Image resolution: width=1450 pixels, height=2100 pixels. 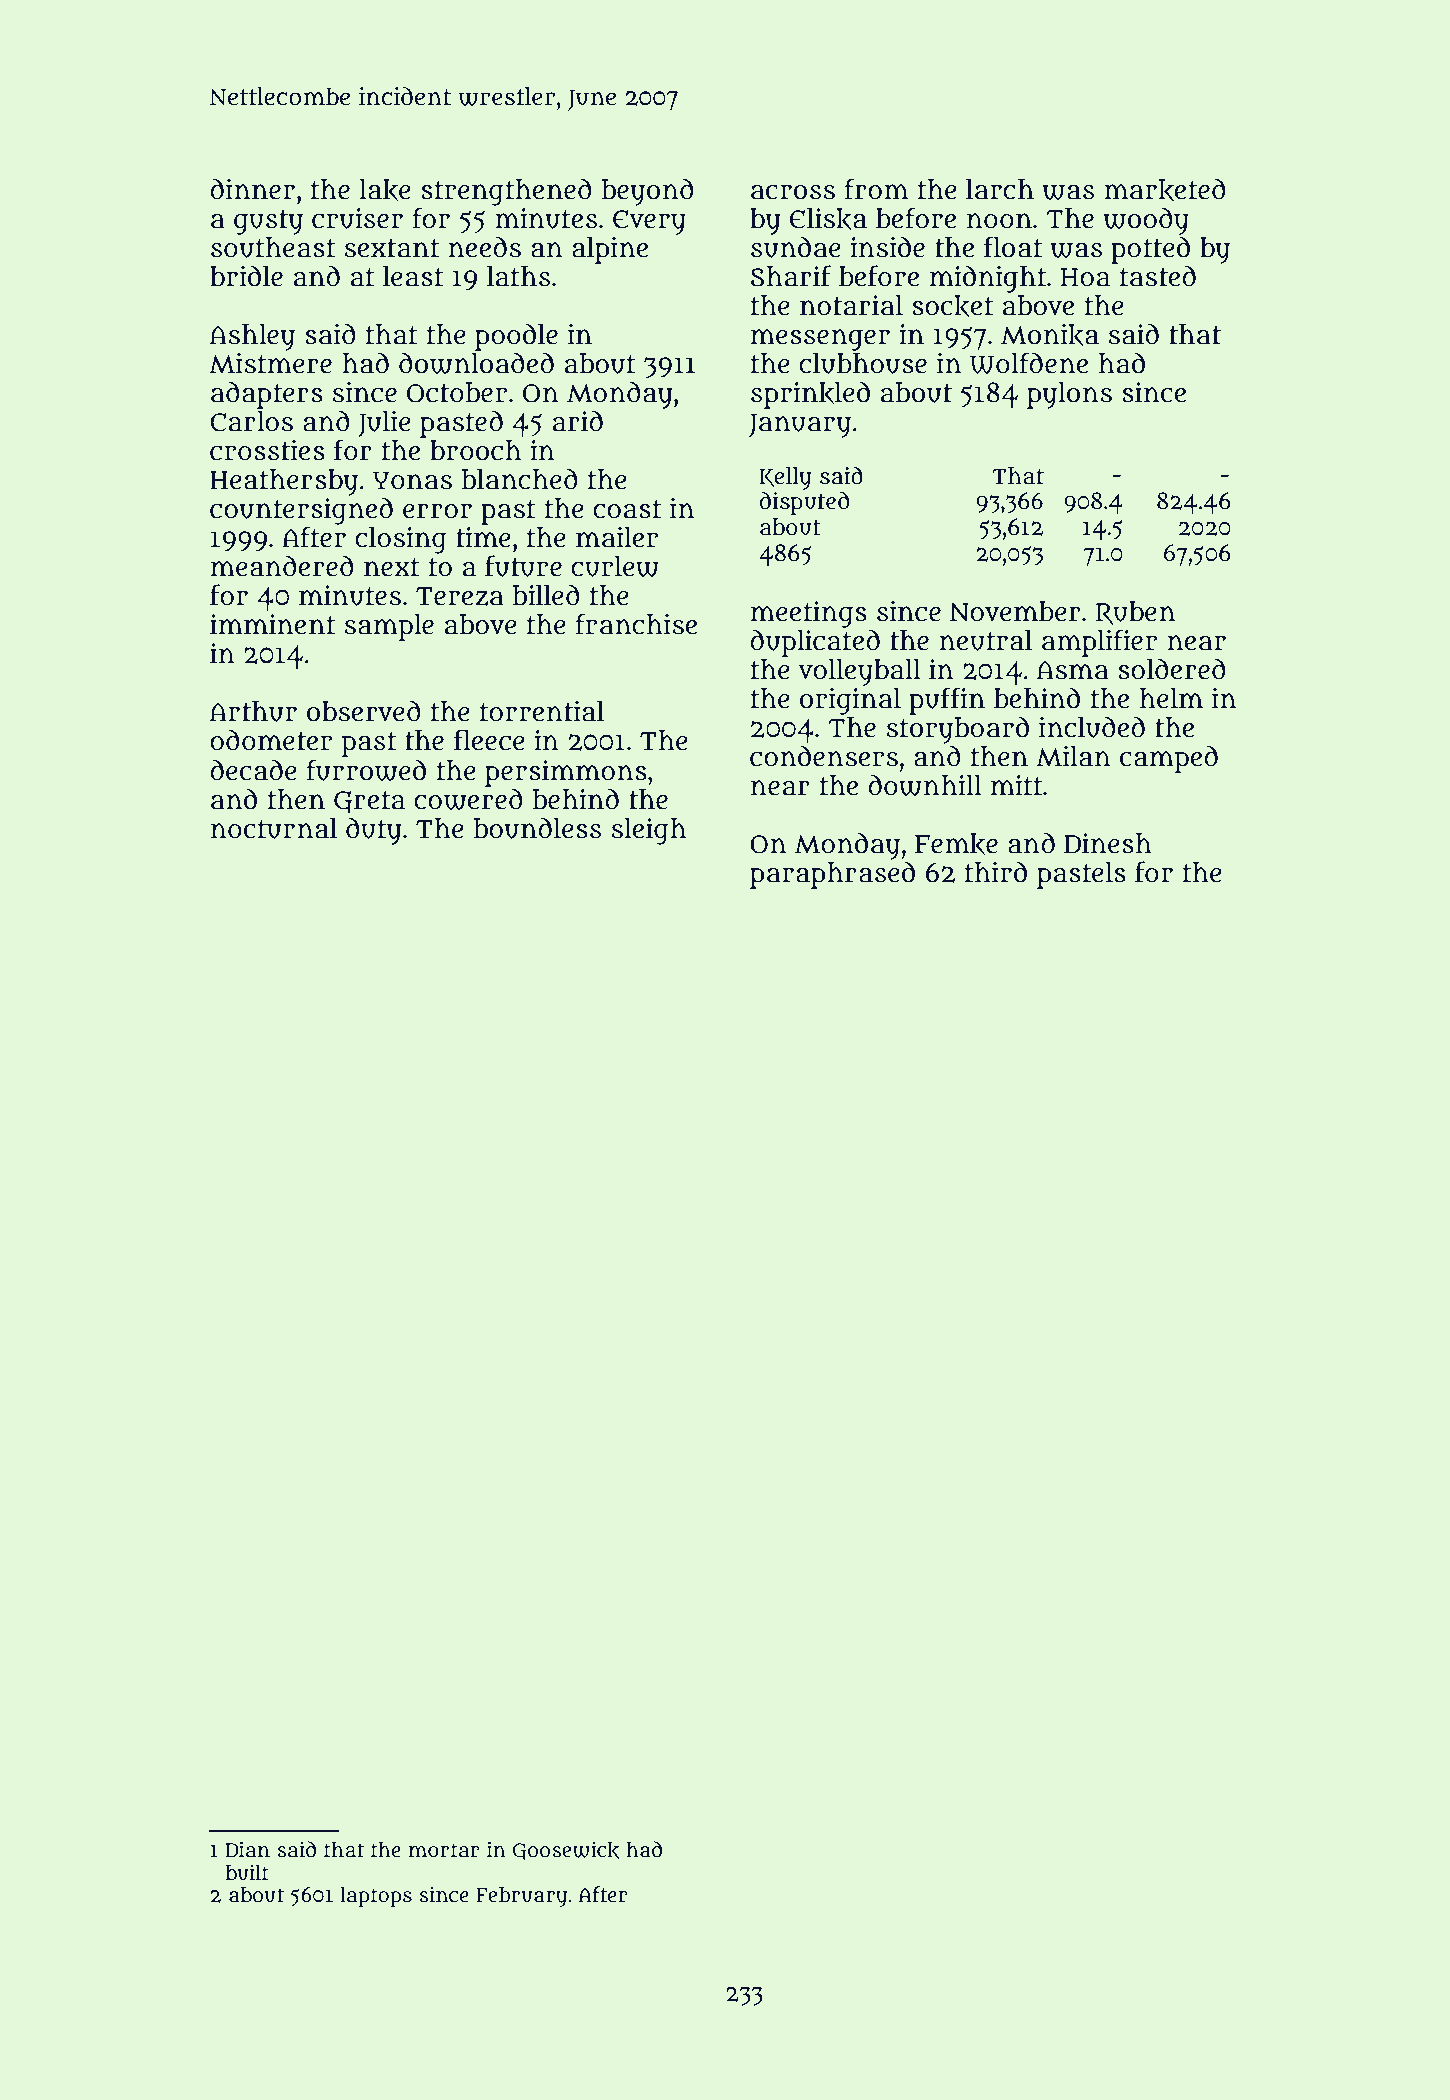 I want to click on February, so click(x=521, y=1897).
